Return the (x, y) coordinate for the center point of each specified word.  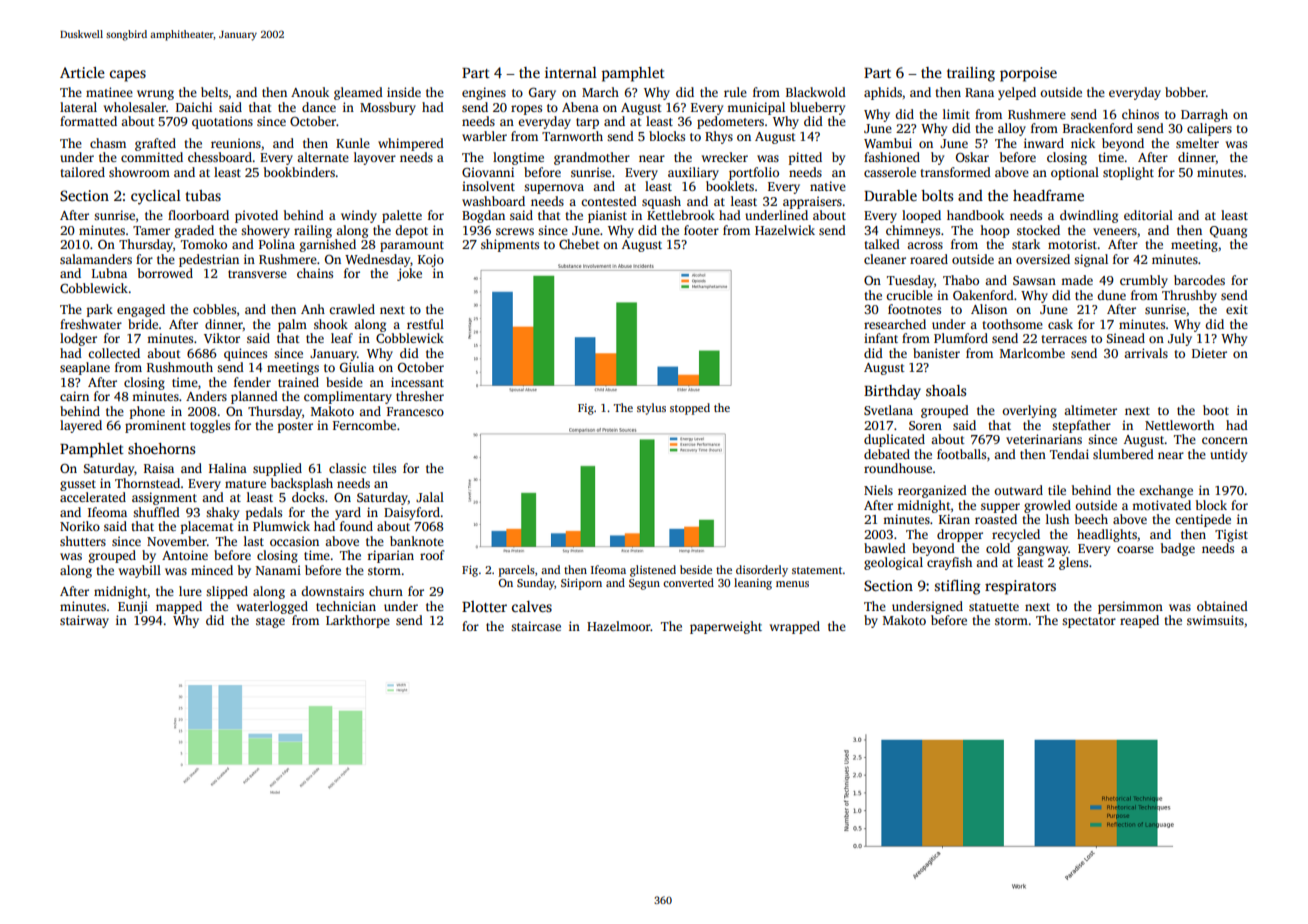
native (828, 186)
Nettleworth (1179, 425)
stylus (651, 409)
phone (147, 412)
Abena (580, 107)
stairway (84, 621)
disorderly (762, 571)
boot (1216, 410)
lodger (78, 339)
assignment (164, 498)
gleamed (358, 93)
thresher (420, 396)
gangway (1042, 551)
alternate (323, 157)
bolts (937, 195)
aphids (883, 93)
